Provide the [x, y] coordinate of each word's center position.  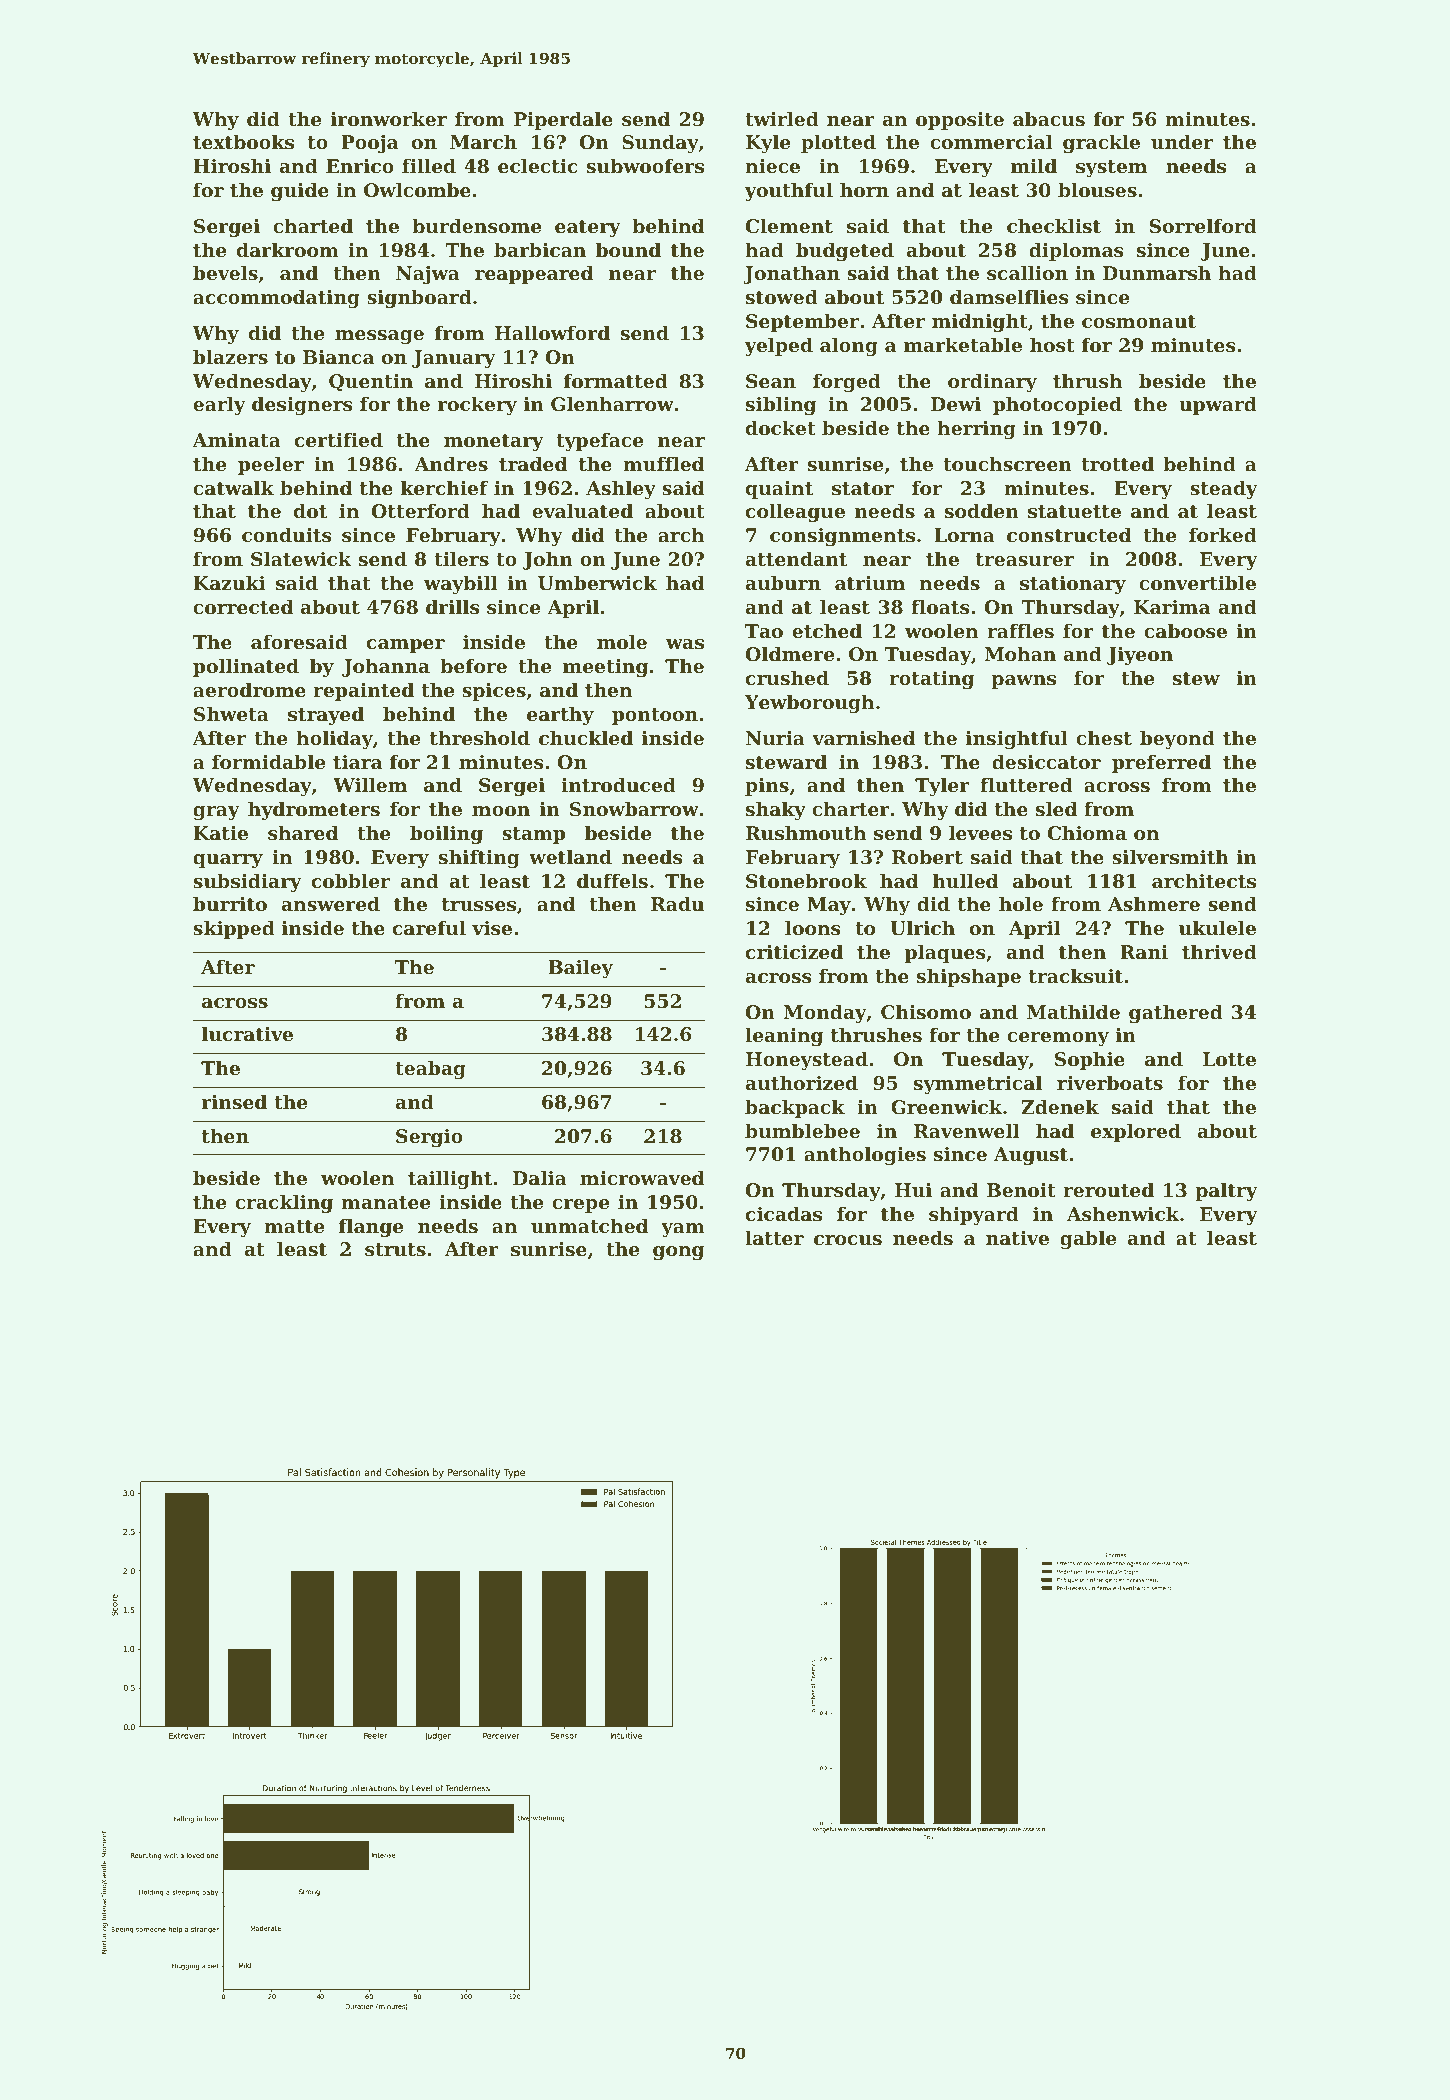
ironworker [389, 119]
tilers [461, 559]
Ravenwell [966, 1130]
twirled [782, 119]
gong [678, 1253]
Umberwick [597, 583]
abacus [1049, 119]
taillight [450, 1179]
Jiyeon [1140, 656]
